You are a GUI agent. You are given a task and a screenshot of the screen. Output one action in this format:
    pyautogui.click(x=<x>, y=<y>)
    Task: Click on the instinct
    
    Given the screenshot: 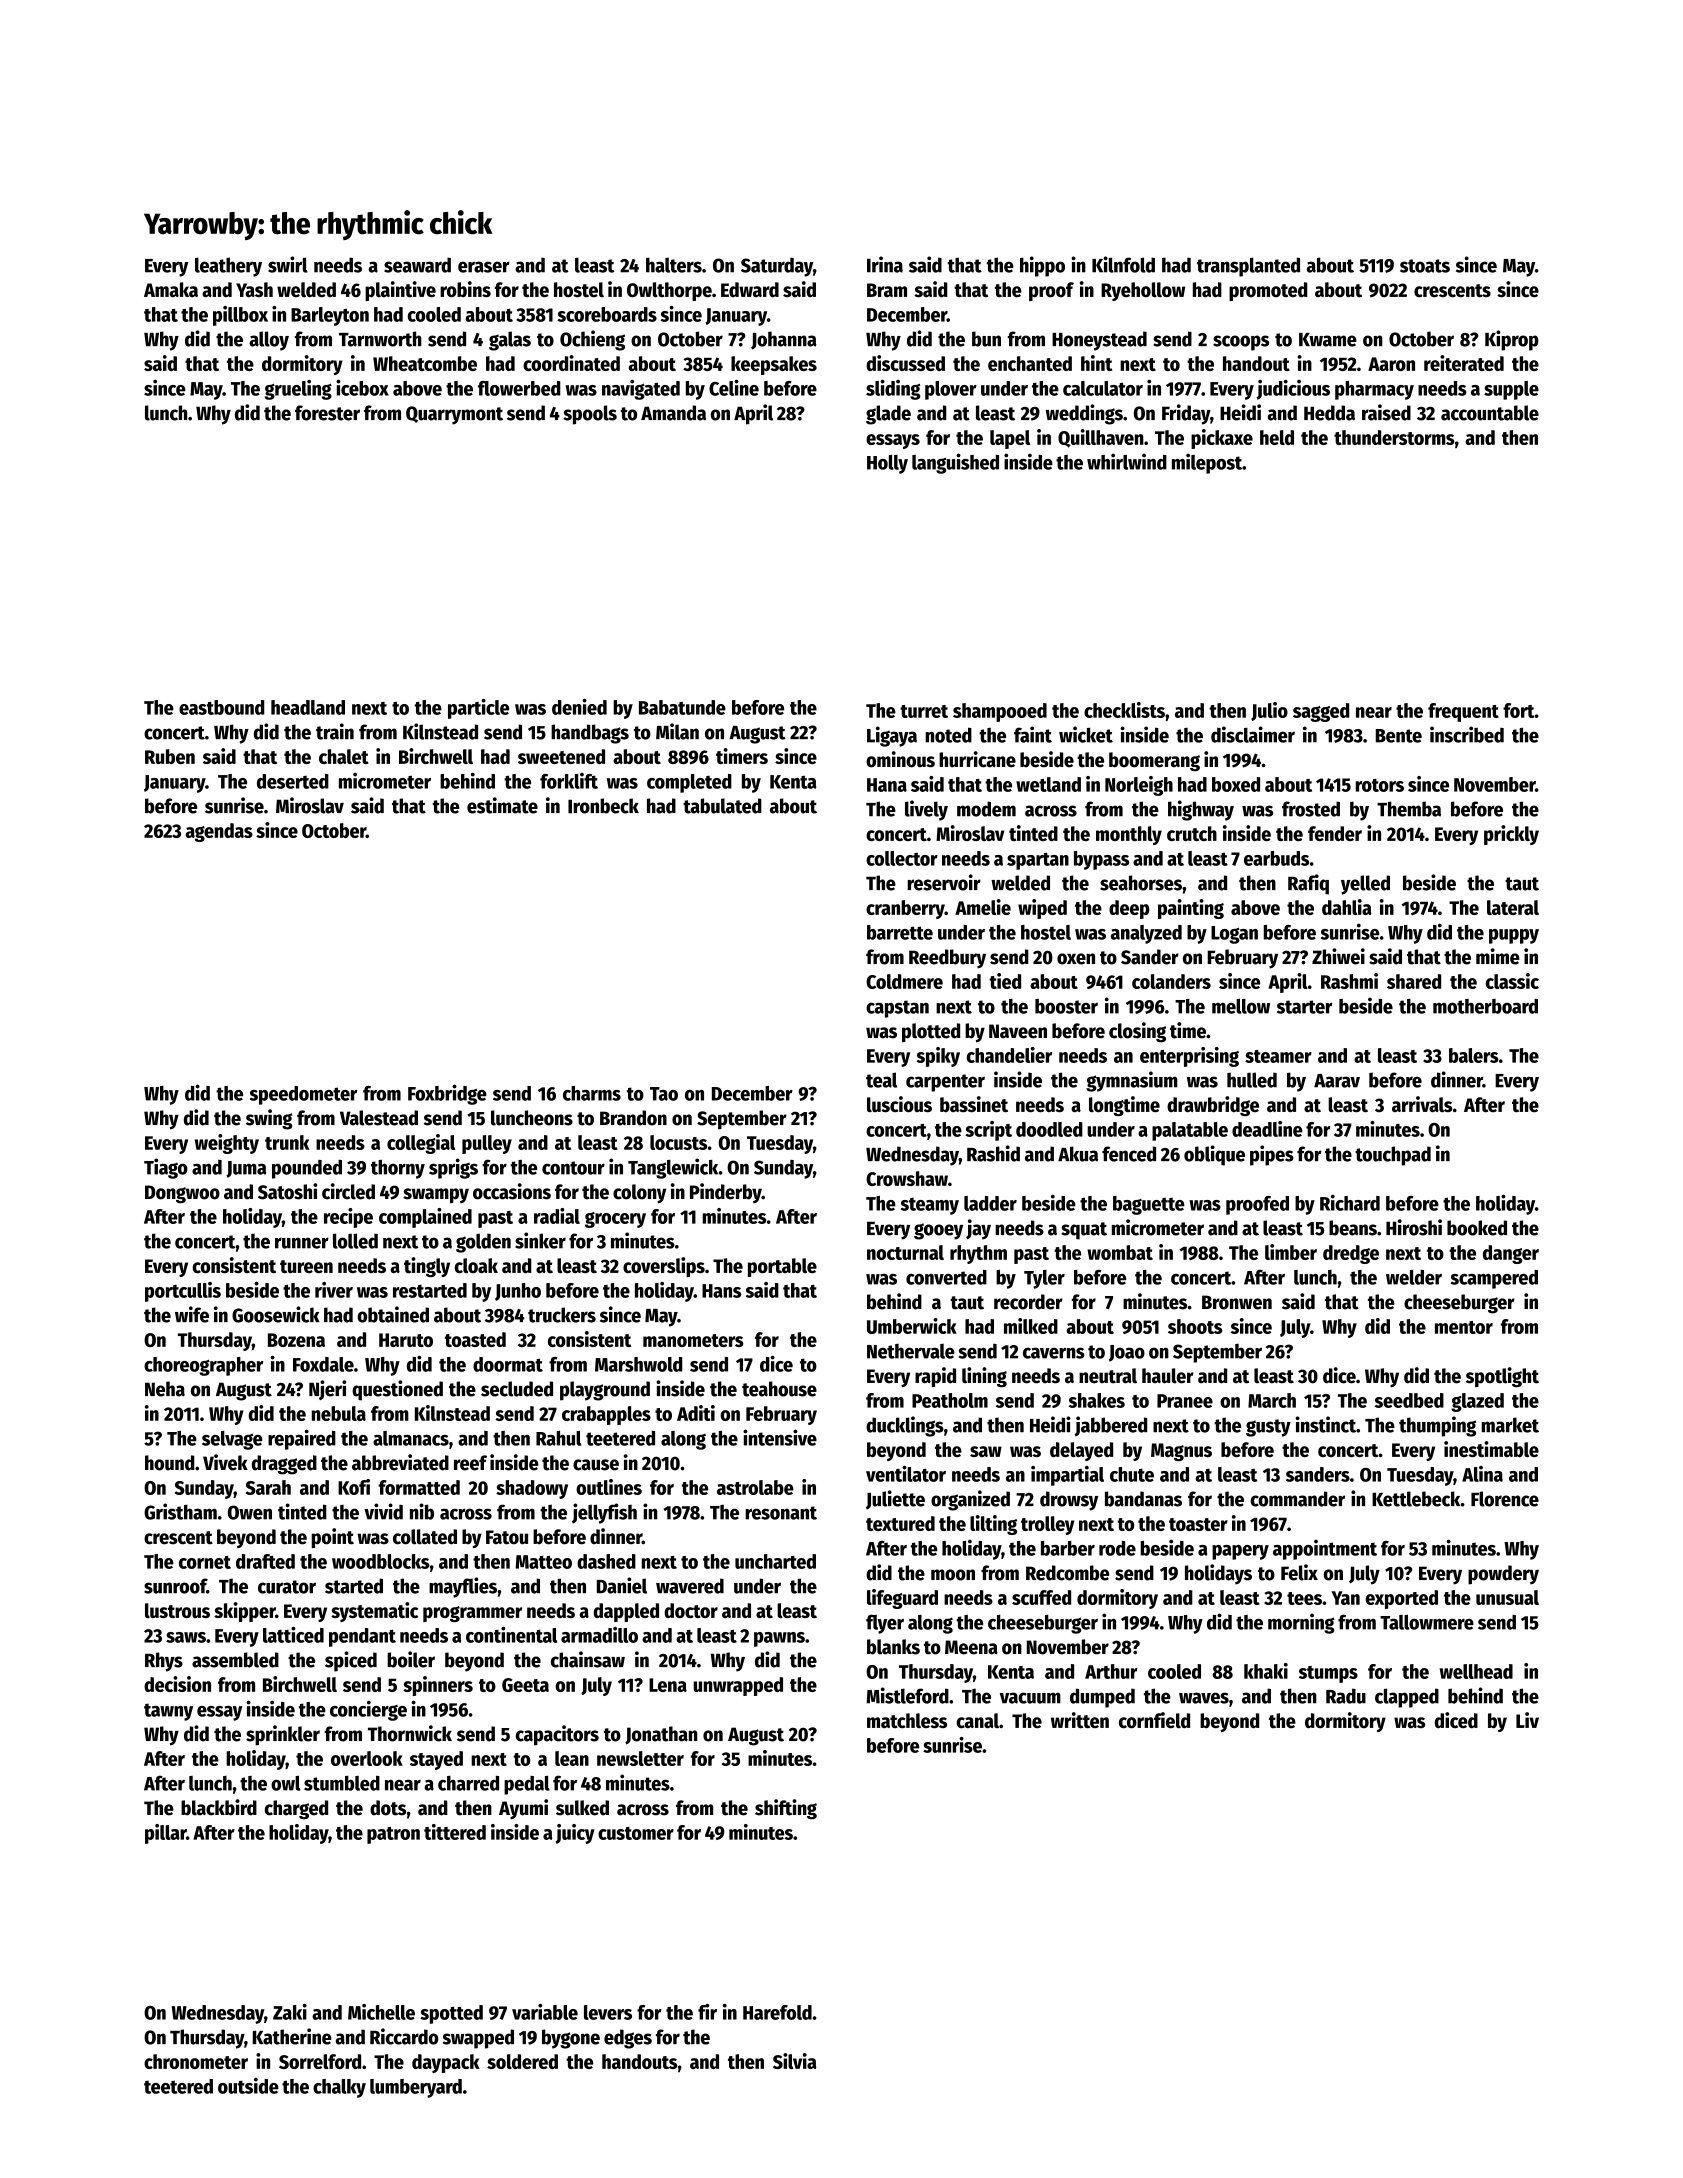 What is the action you would take?
    pyautogui.click(x=1325, y=1424)
